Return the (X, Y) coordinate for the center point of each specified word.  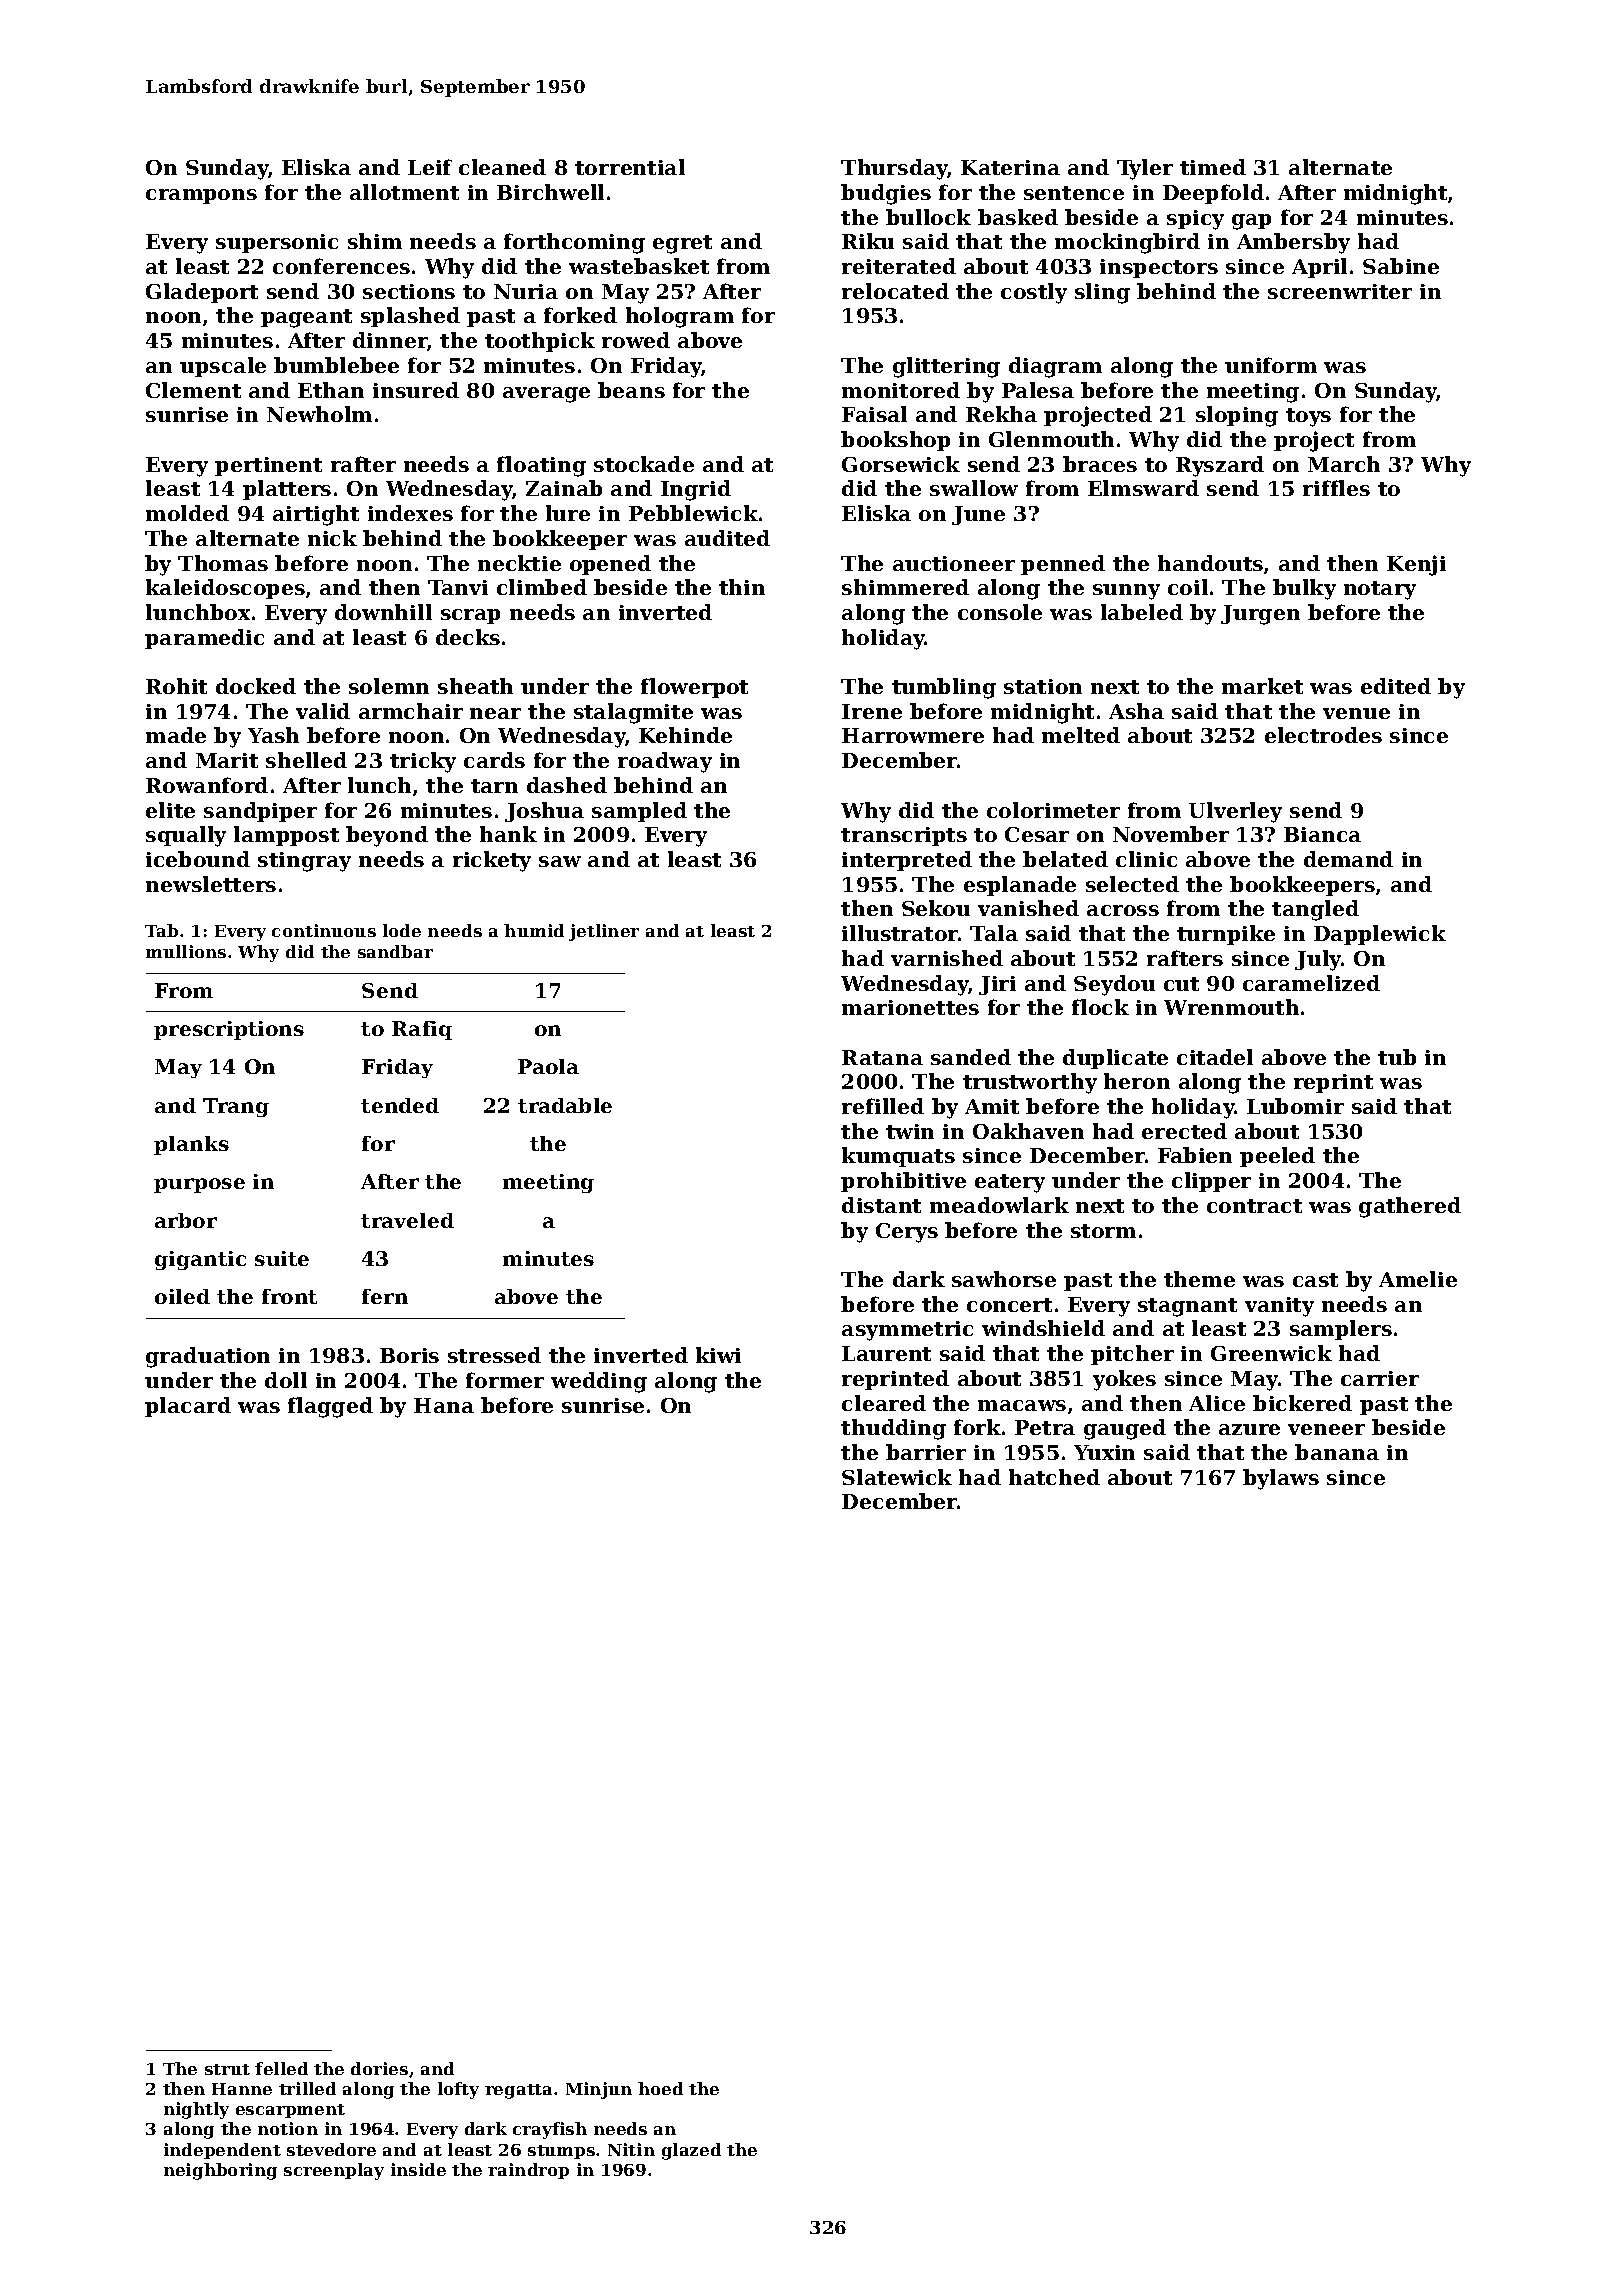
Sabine (1401, 266)
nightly (196, 2110)
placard (188, 1407)
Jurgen (1260, 615)
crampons (201, 196)
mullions (186, 951)
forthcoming (574, 243)
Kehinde (685, 735)
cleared (884, 1403)
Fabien (1195, 1155)
